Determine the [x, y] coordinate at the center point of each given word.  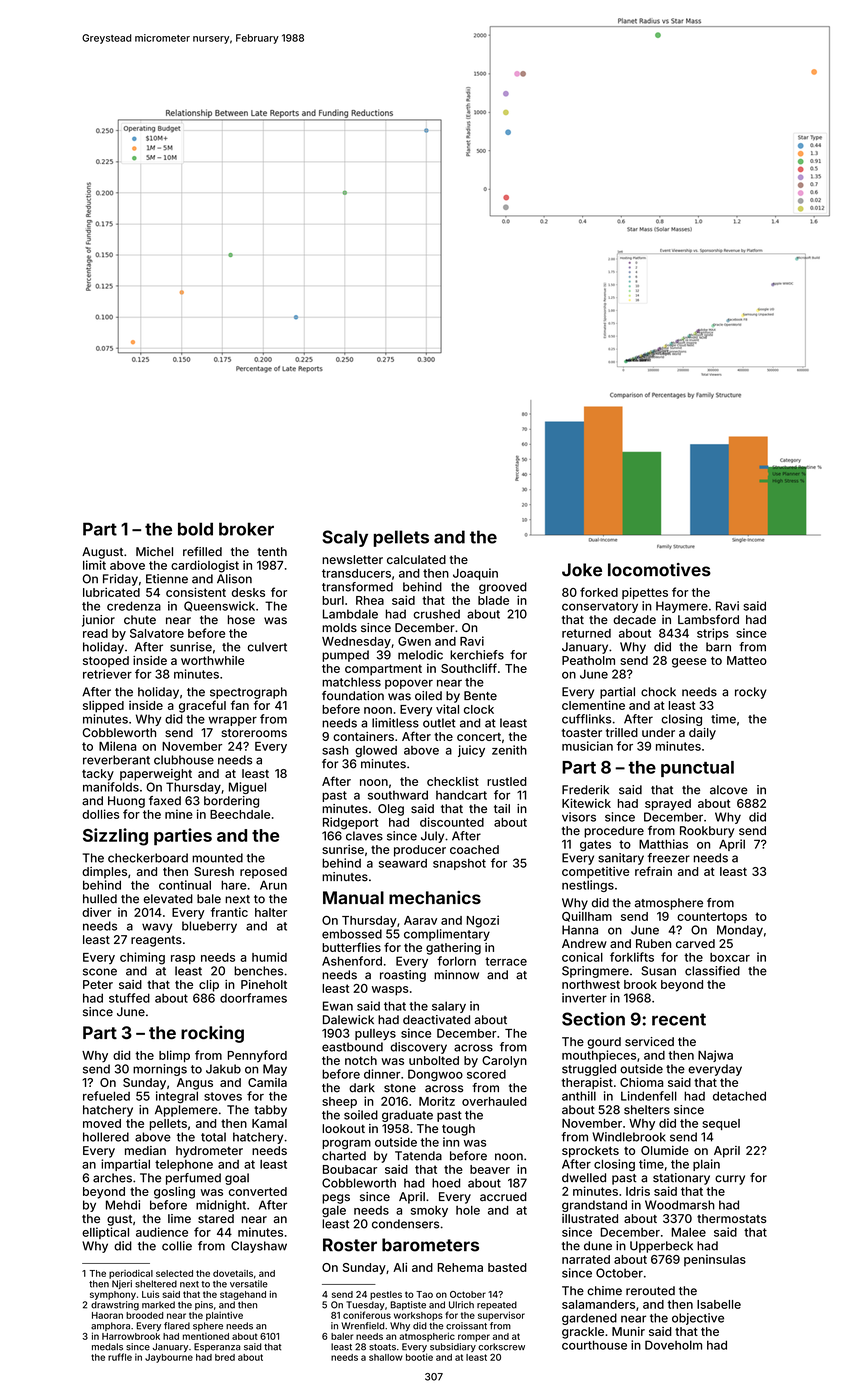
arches [112, 1178]
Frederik [585, 790]
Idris [638, 1191]
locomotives [659, 570]
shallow [386, 1357]
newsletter [352, 559]
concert [479, 737]
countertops [712, 917]
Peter [98, 984]
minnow [456, 975]
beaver [490, 1169]
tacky [98, 775]
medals [107, 1347]
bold [195, 529]
